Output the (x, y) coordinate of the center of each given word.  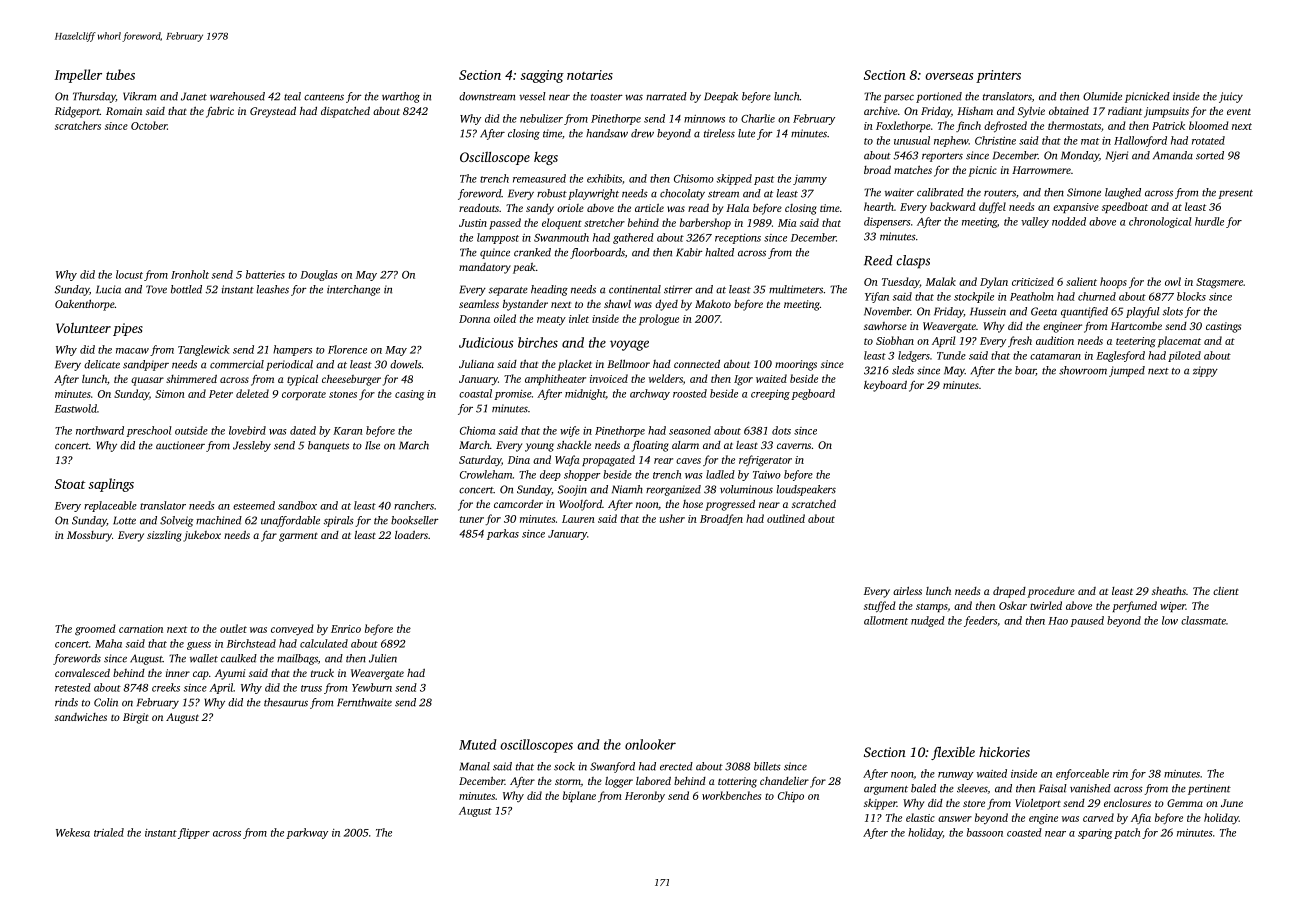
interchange (353, 290)
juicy (1231, 97)
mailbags (297, 659)
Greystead (273, 112)
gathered (633, 238)
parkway (307, 833)
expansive (1076, 208)
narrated (666, 96)
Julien (383, 658)
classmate (1203, 620)
